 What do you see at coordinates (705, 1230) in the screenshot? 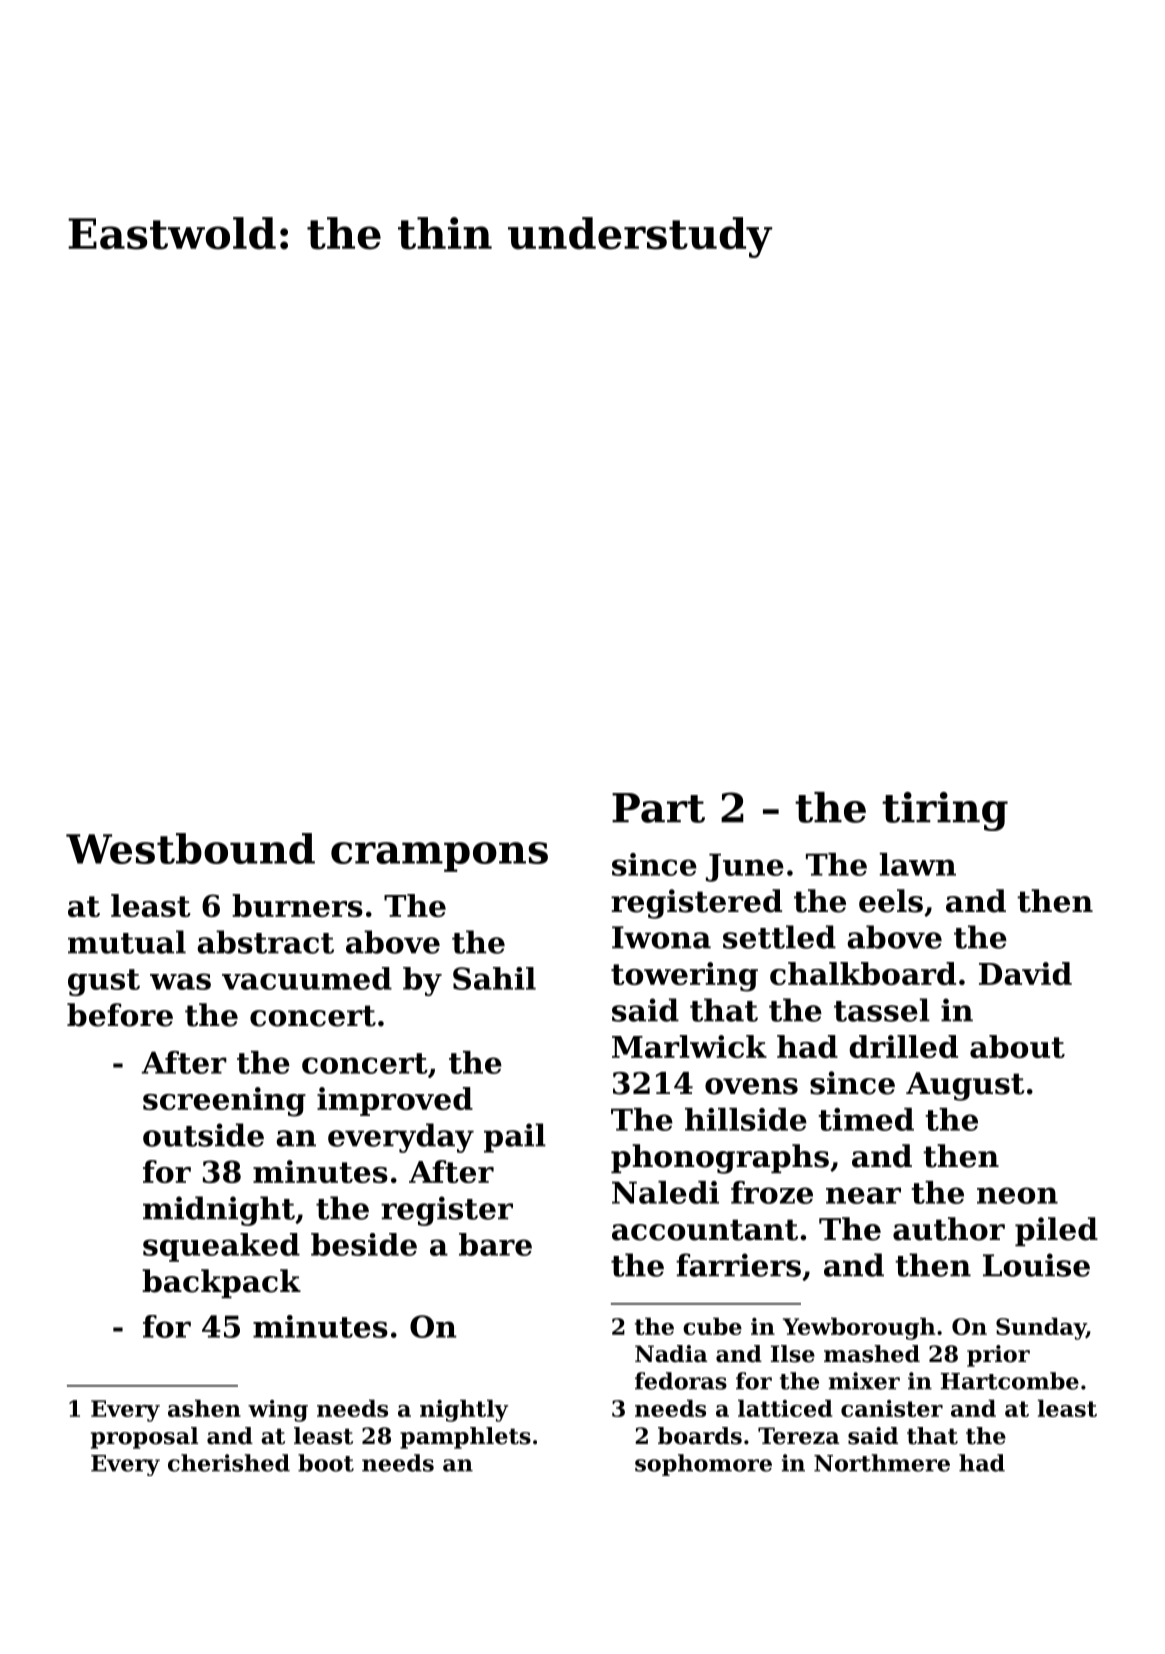
I see `accountant` at bounding box center [705, 1230].
